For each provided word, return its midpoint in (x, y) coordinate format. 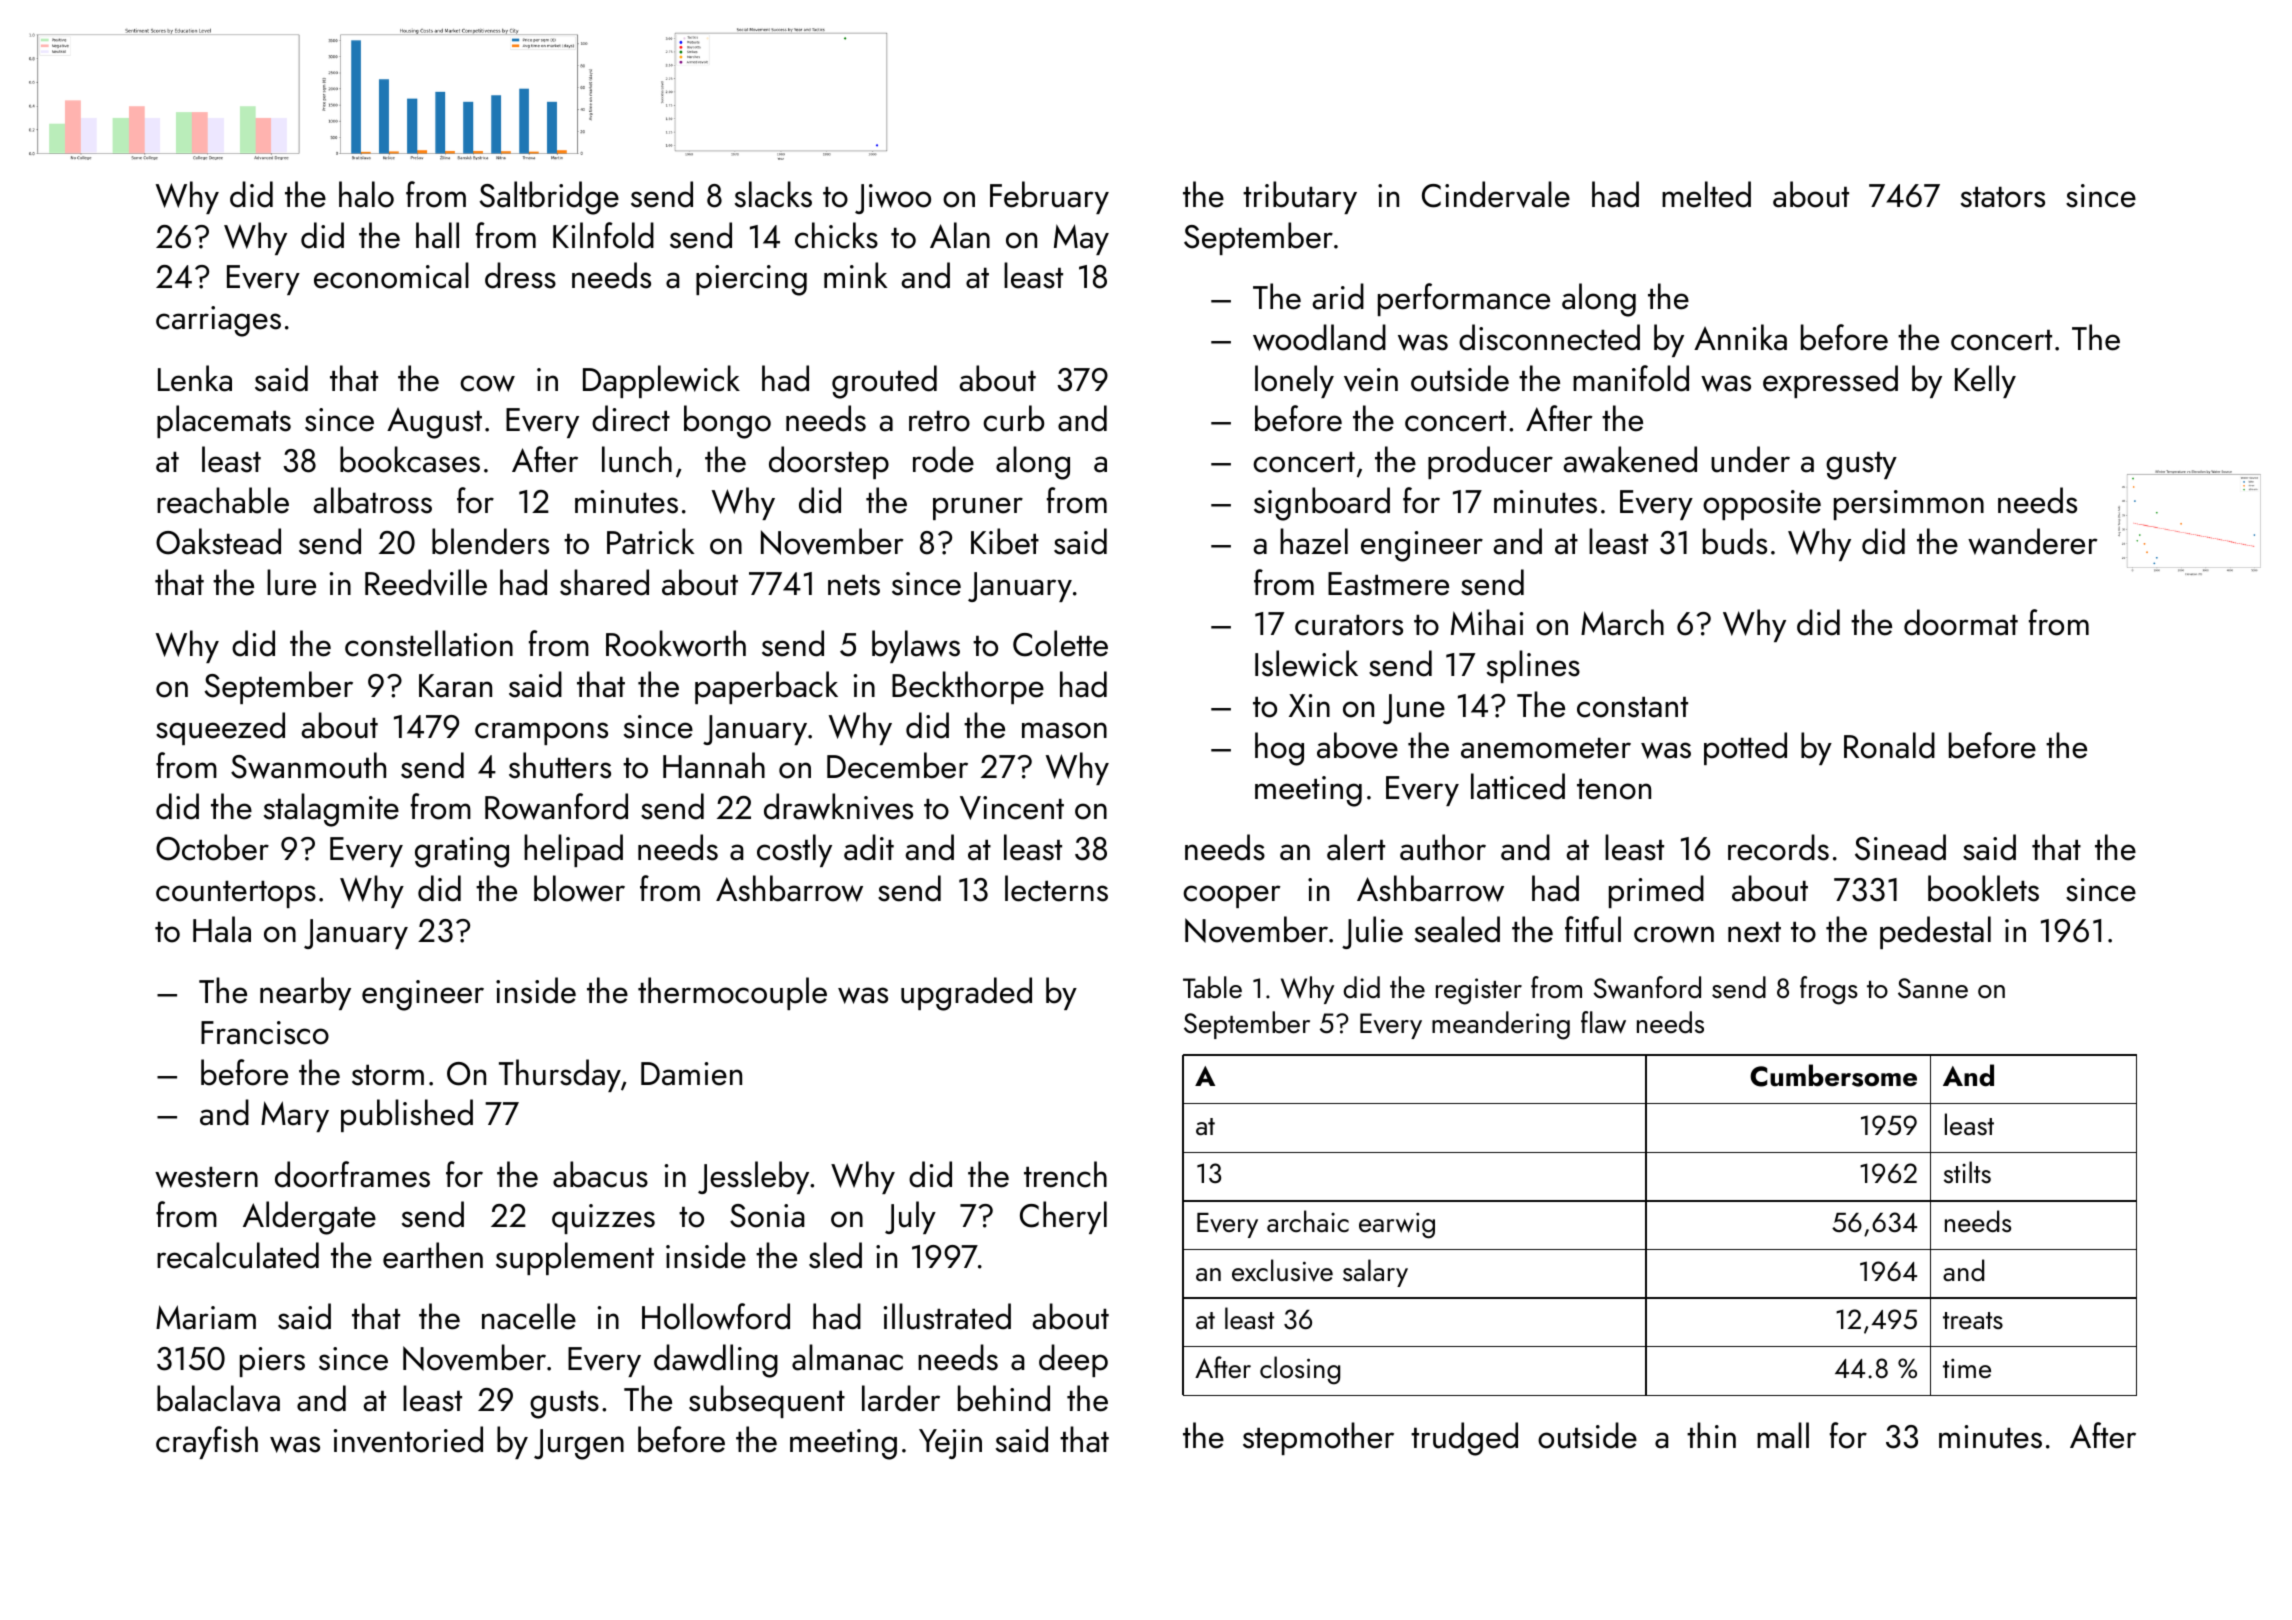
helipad (573, 850)
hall (437, 235)
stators (2003, 197)
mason (1064, 730)
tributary (1300, 197)
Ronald (1889, 745)
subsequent (767, 1401)
